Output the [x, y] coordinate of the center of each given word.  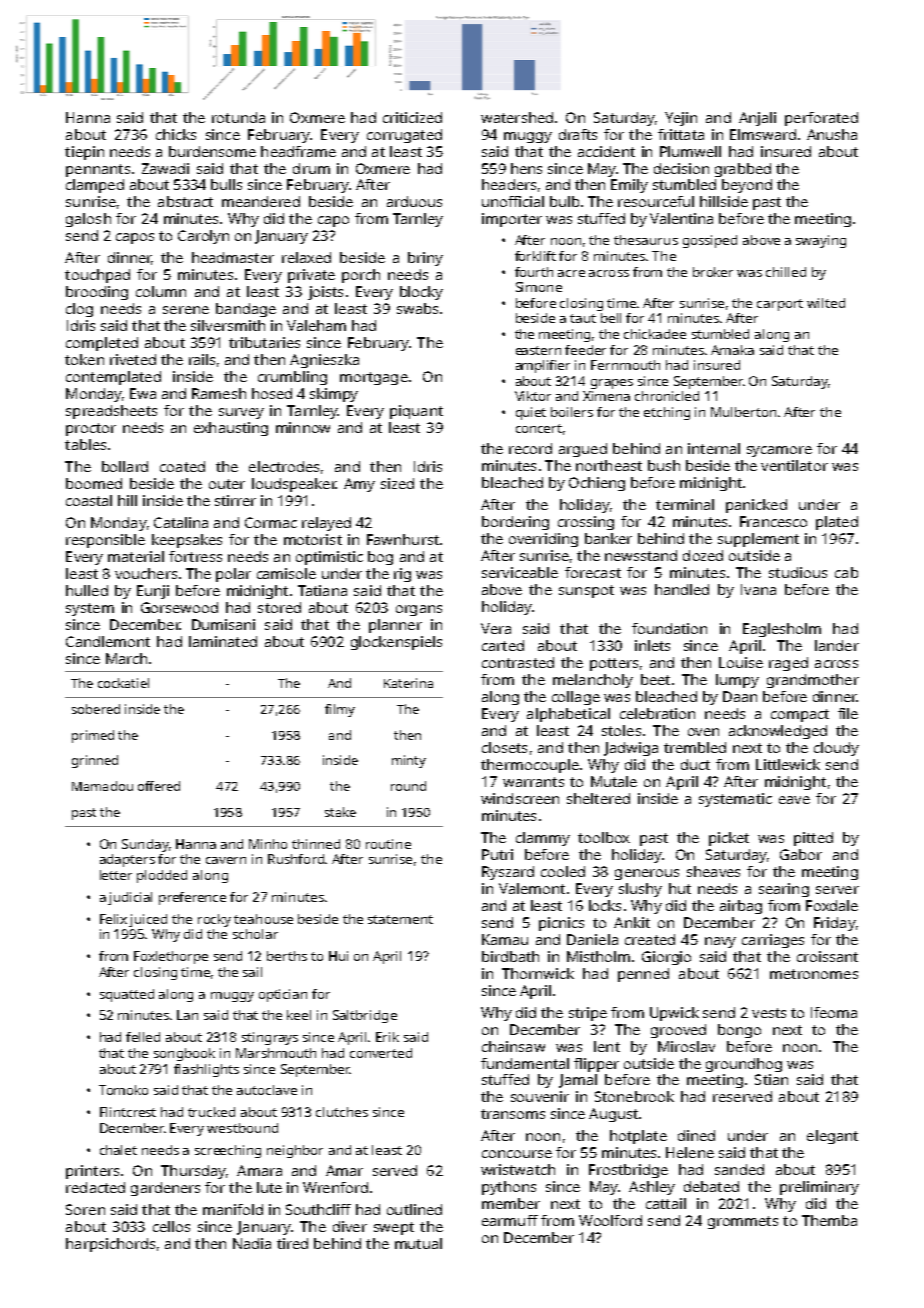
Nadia [252, 1243]
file [848, 713]
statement [400, 919]
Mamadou [102, 786]
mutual [418, 1243]
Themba [829, 1220]
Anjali [757, 119]
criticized [412, 117]
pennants [98, 170]
